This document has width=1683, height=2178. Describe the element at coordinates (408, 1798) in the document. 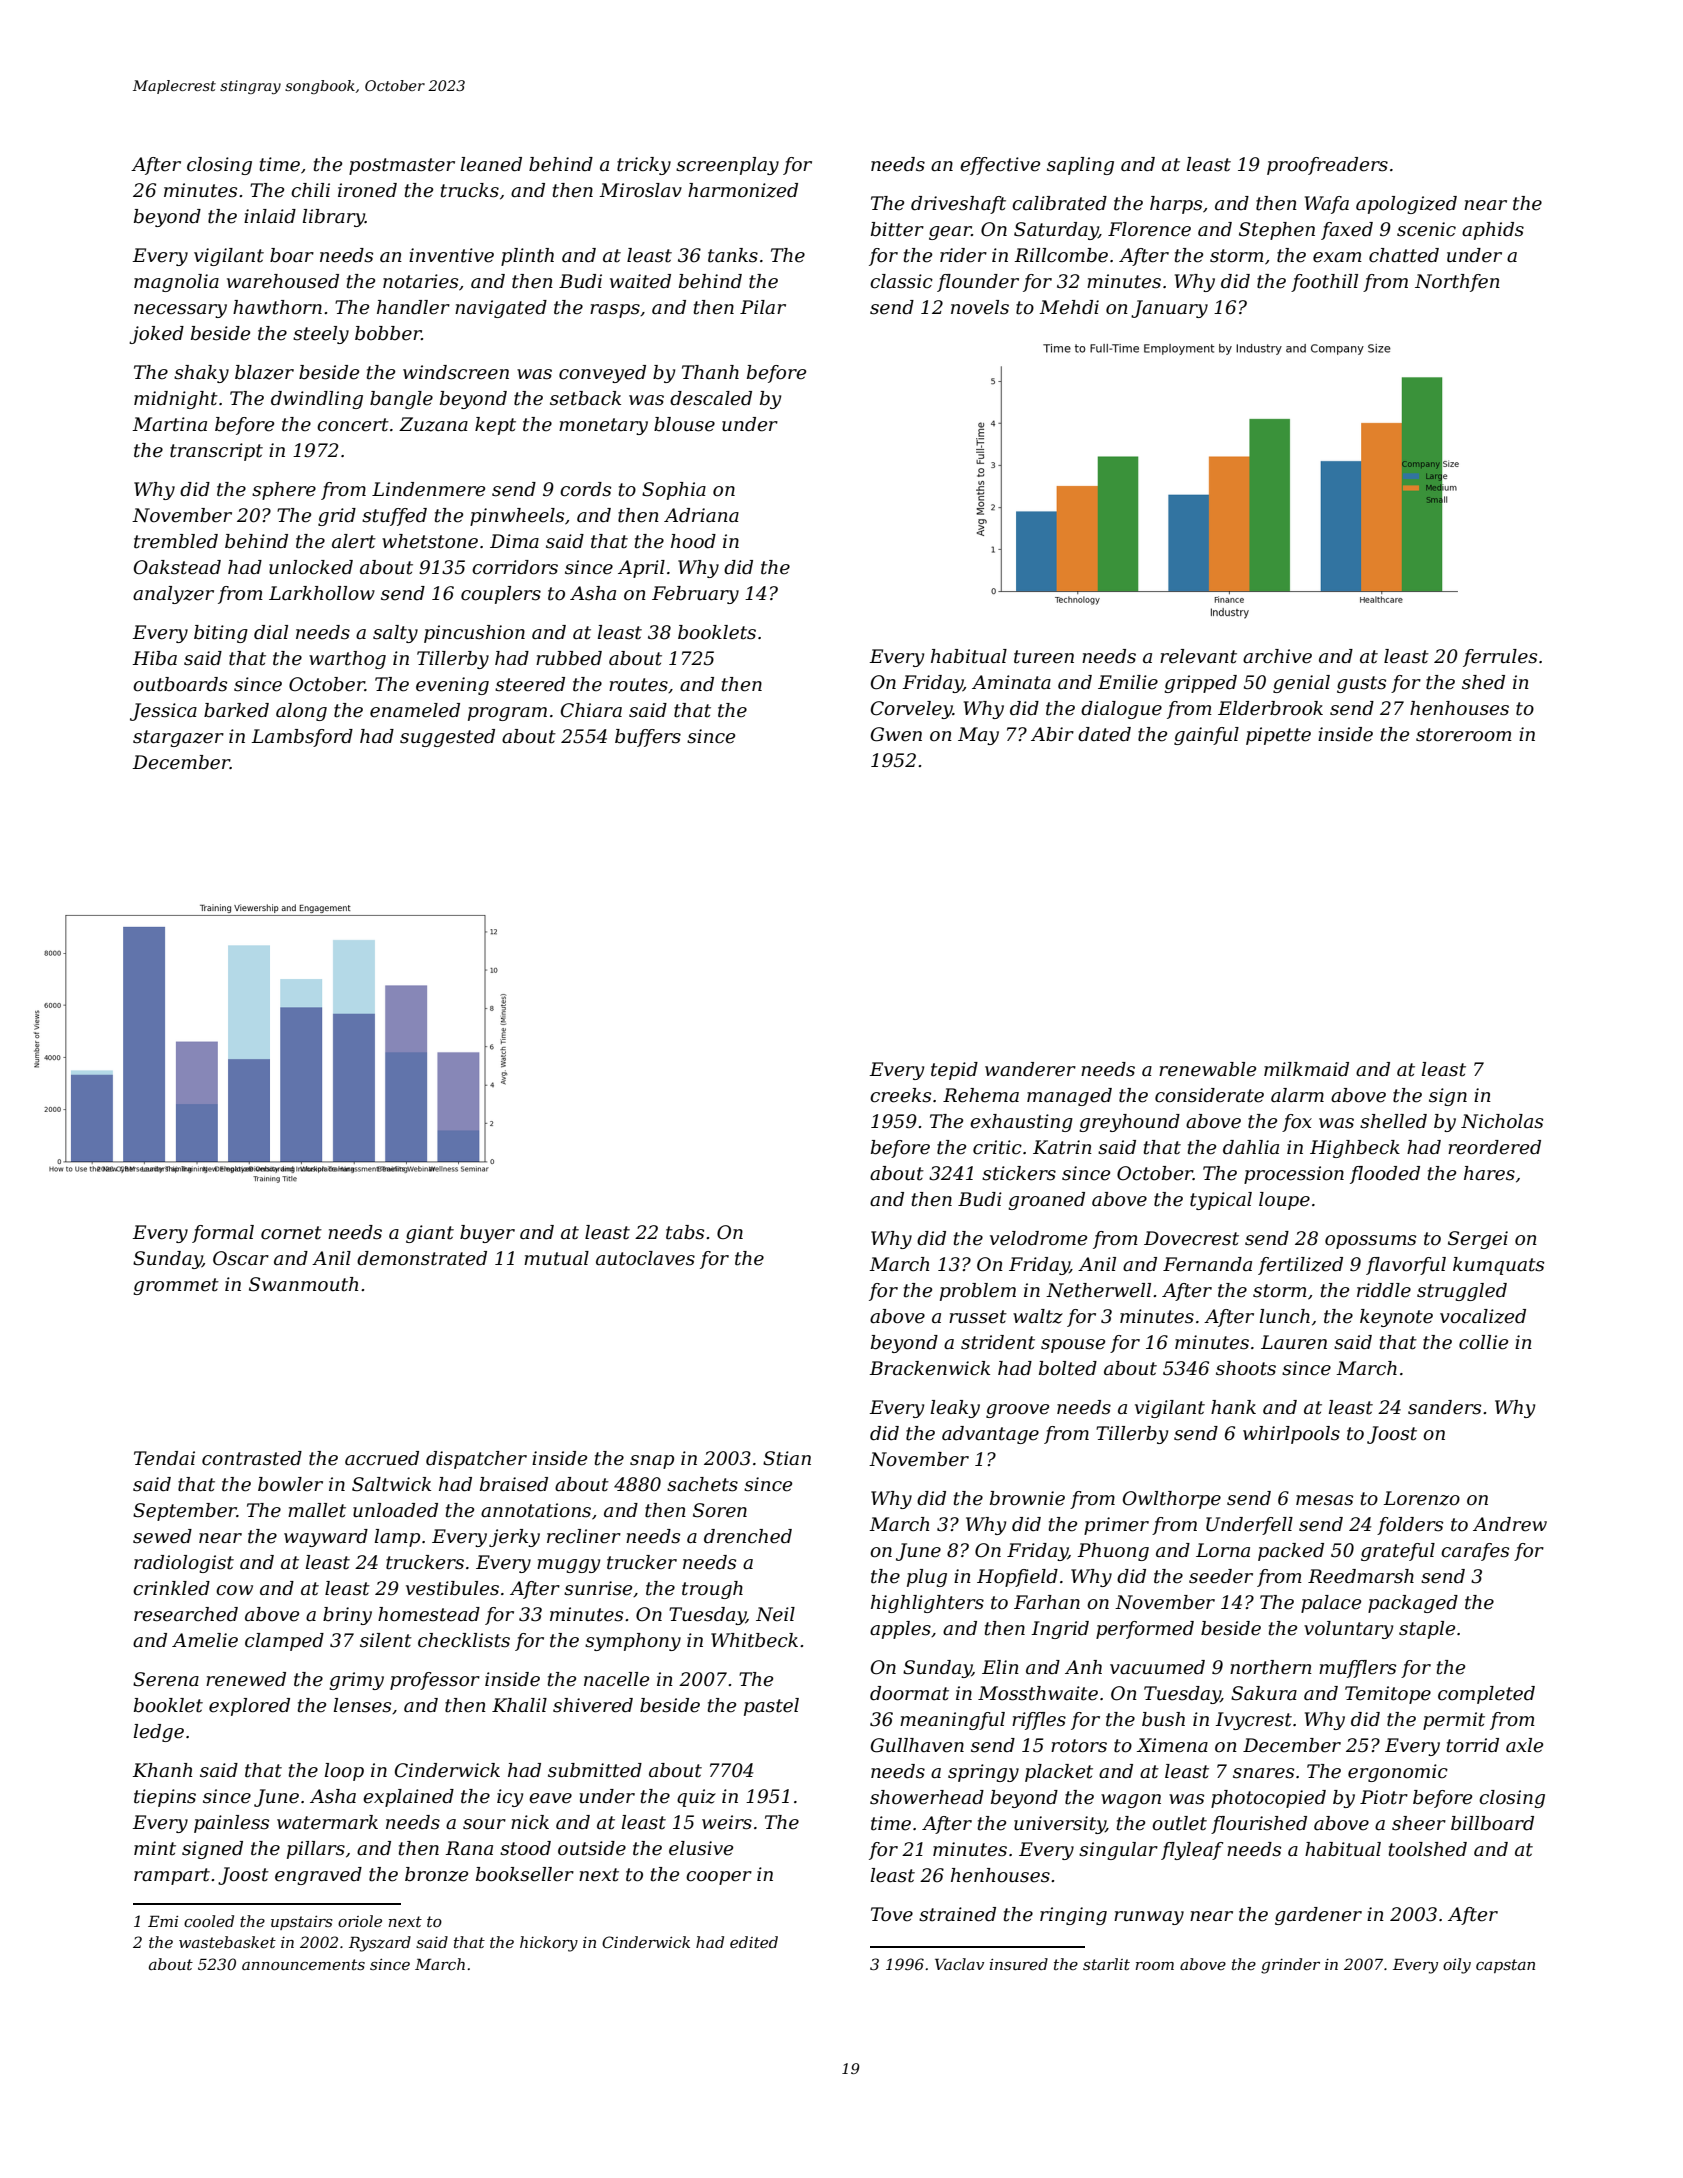

I see `explained` at that location.
